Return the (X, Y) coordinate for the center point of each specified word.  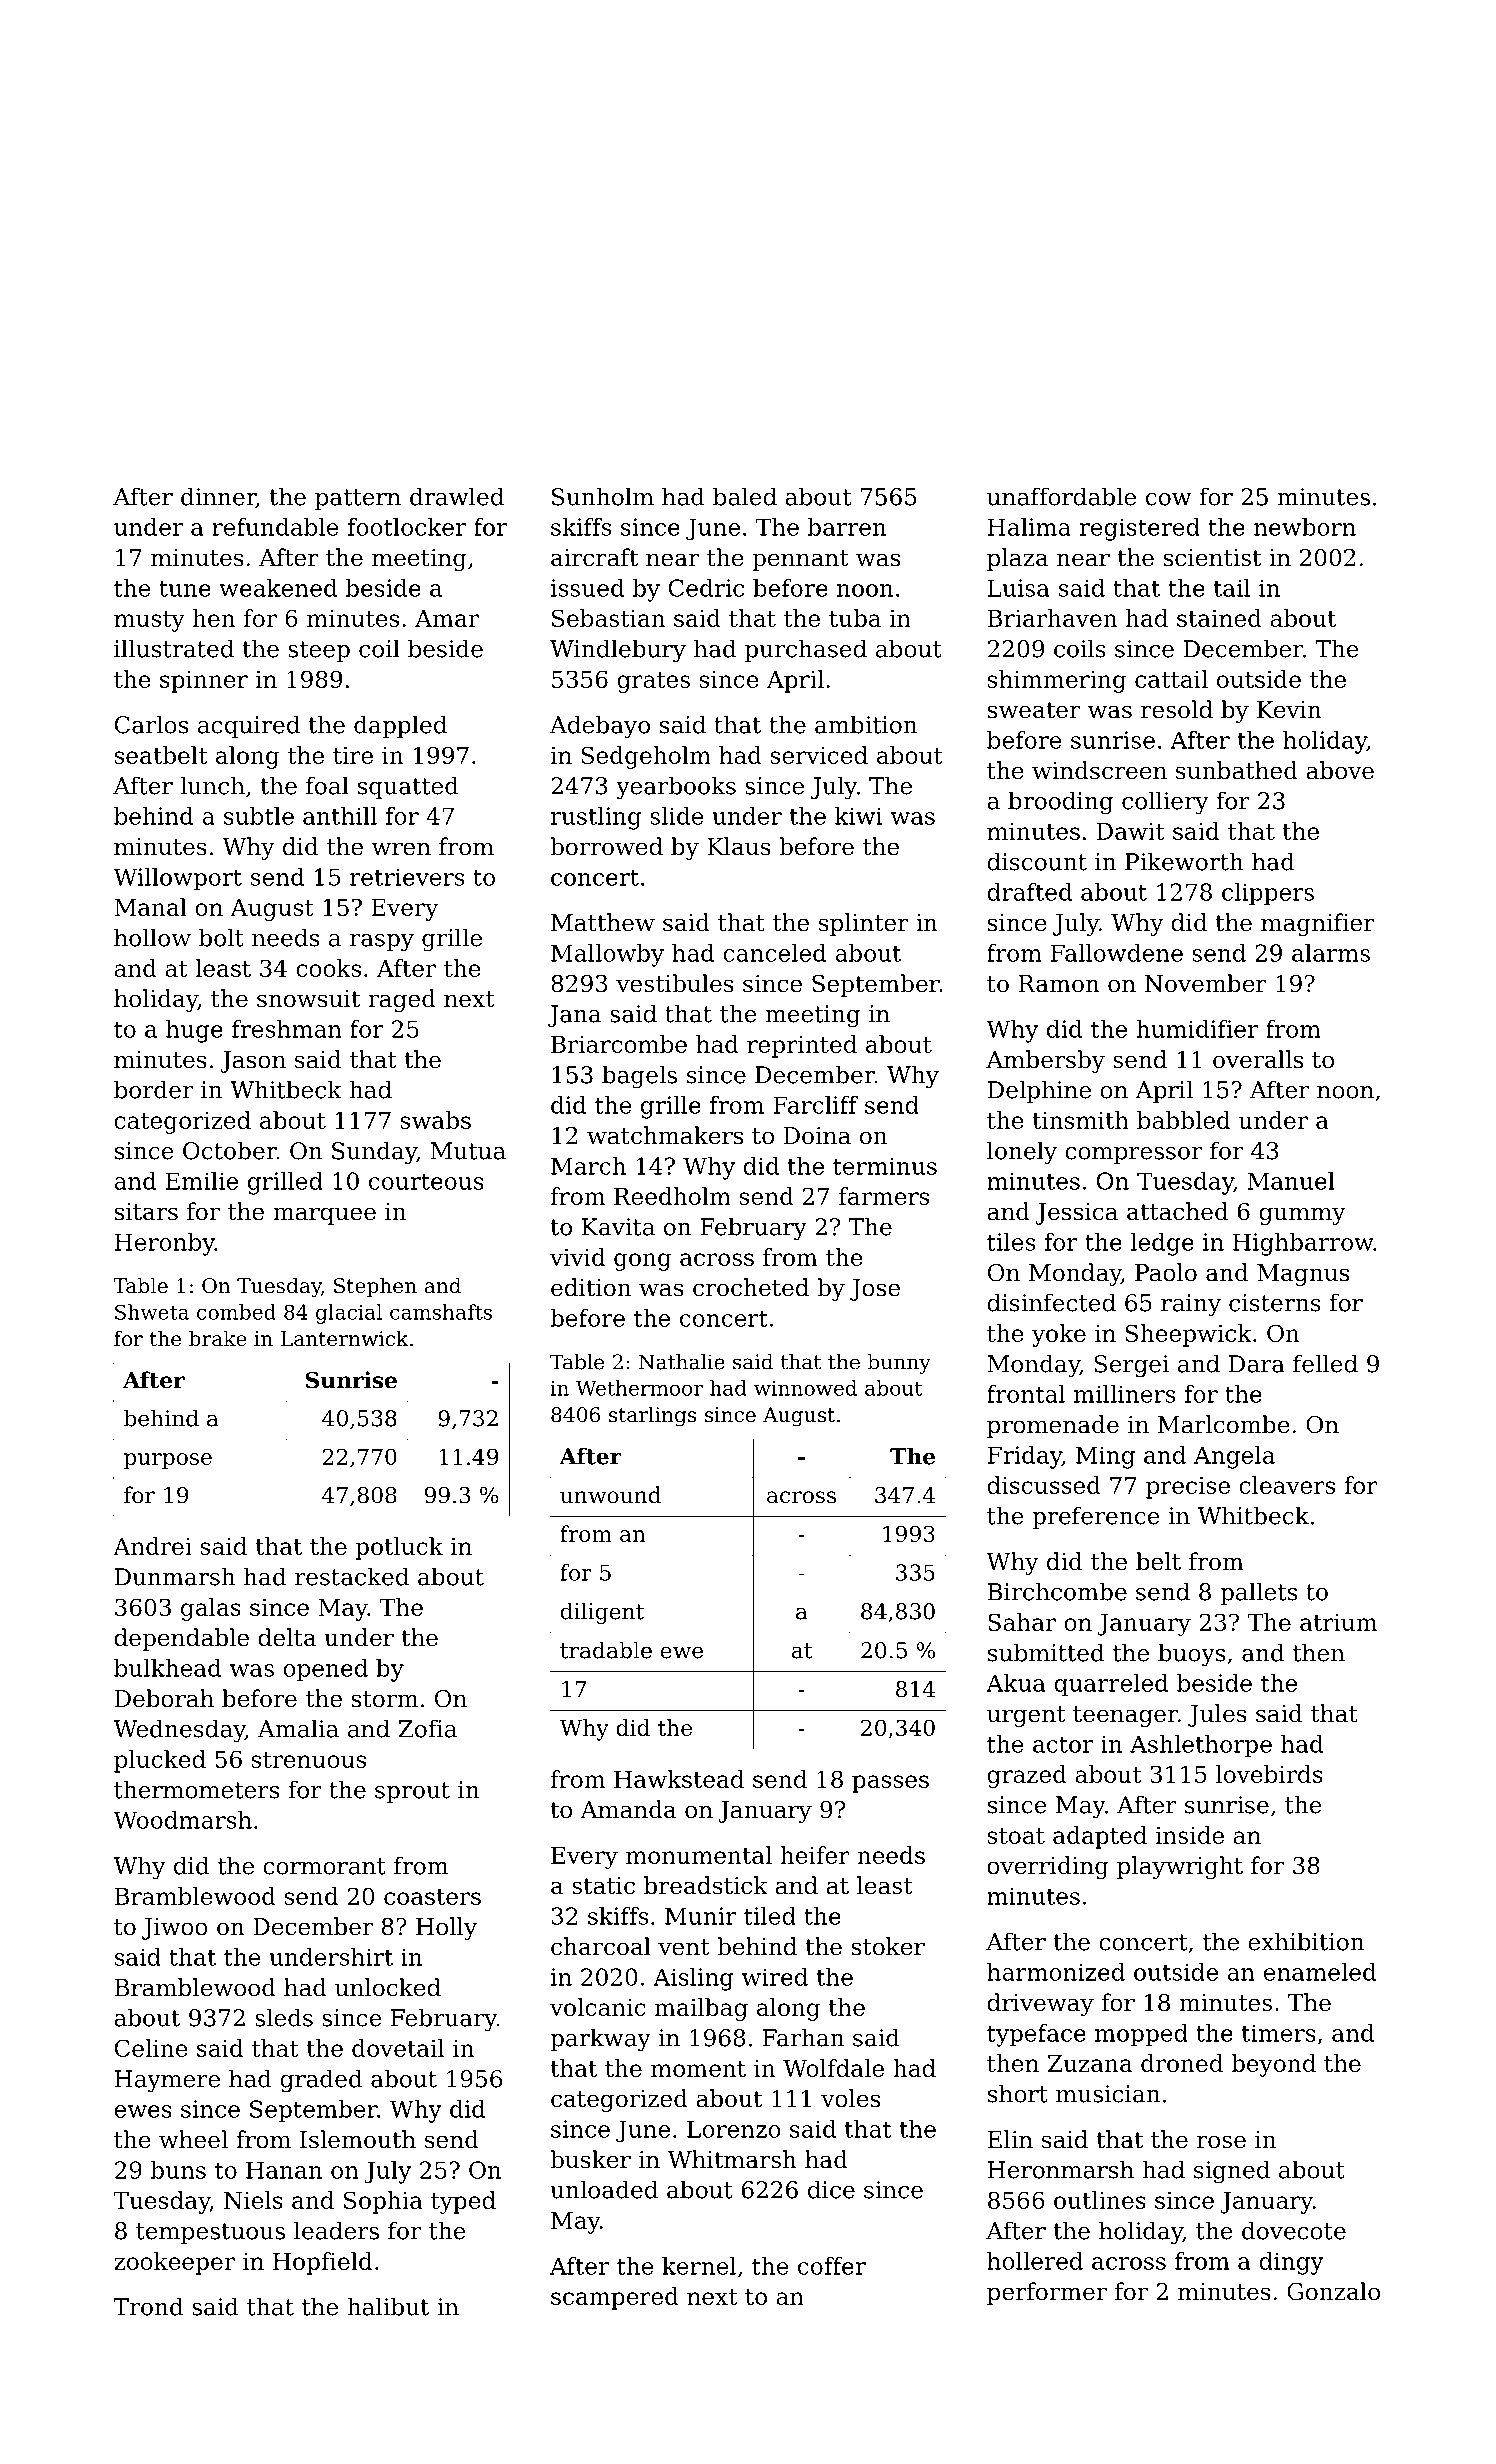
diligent (602, 1613)
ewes (143, 2111)
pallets (1258, 1593)
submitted (1046, 1652)
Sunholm (603, 496)
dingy (1291, 2263)
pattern (358, 499)
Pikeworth (1184, 861)
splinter (864, 924)
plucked (160, 1761)
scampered (615, 2298)
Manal (150, 907)
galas (211, 1609)
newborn (1305, 527)
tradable (606, 1650)
